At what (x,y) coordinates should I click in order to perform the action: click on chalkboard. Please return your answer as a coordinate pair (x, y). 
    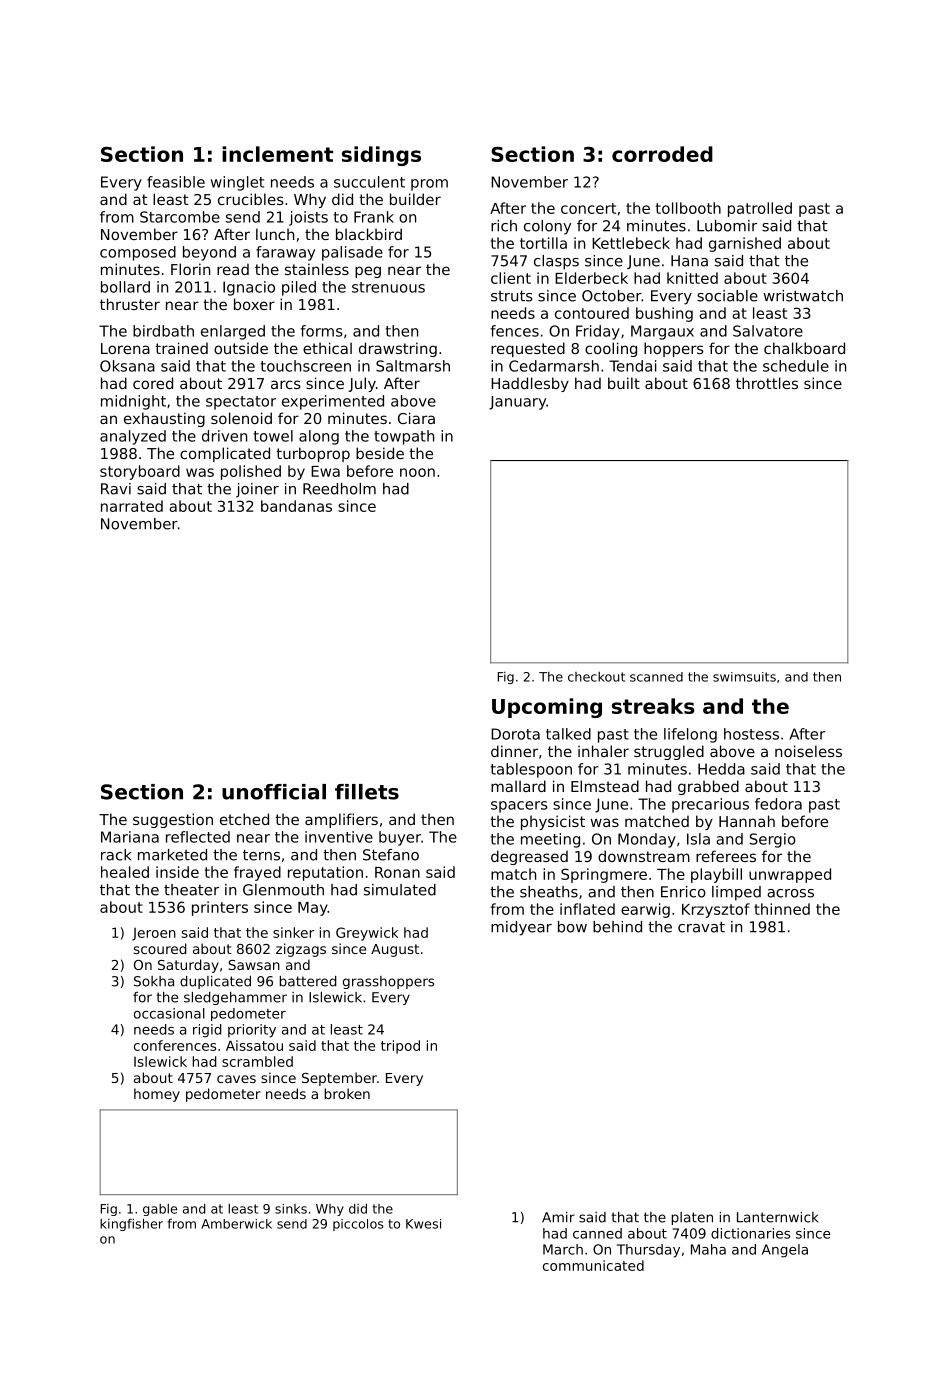
    Looking at the image, I should click on (804, 348).
